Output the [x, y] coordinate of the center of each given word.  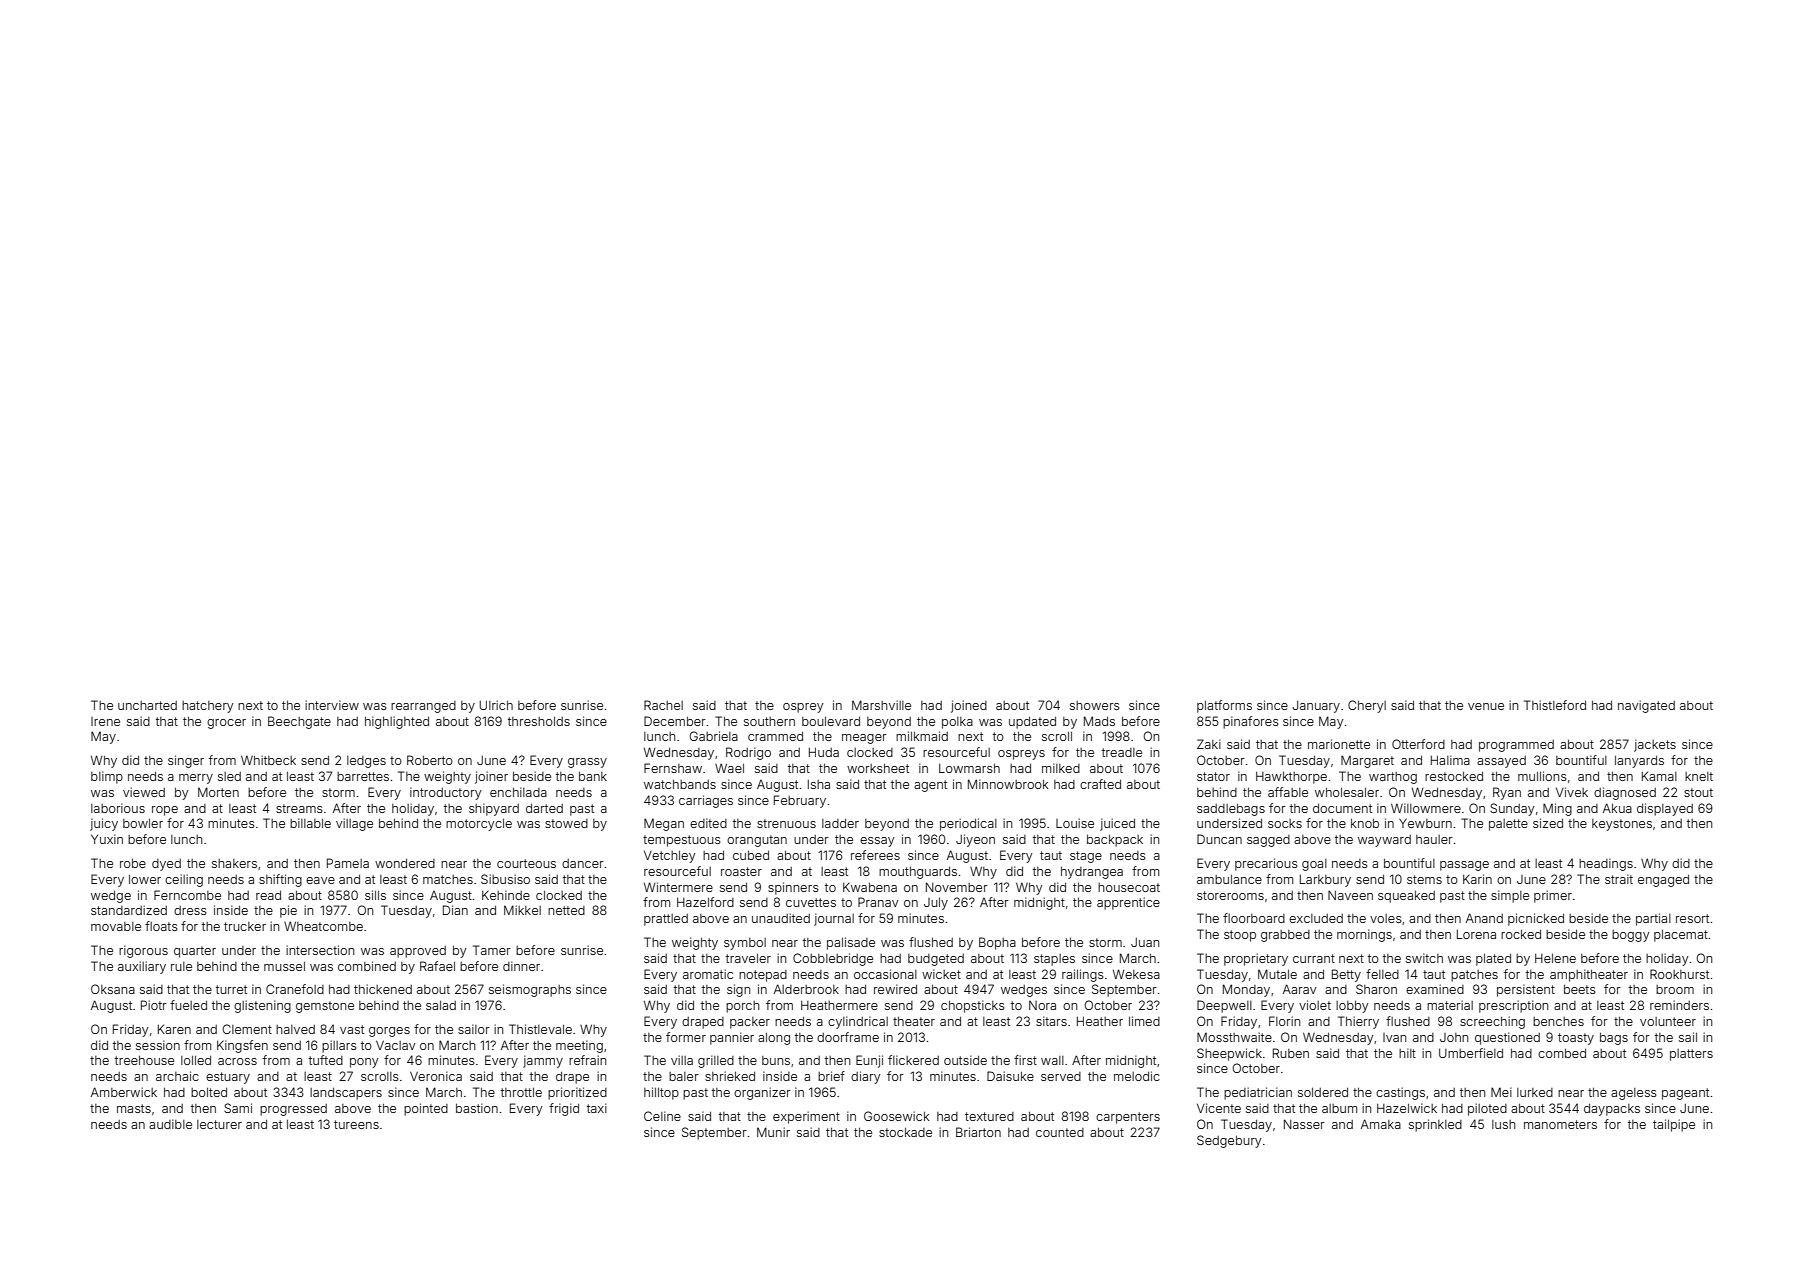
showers [1095, 705]
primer [1553, 896]
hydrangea [1092, 872]
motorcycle [479, 824]
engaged [1663, 880]
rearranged [423, 707]
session [158, 1045]
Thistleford [1555, 705]
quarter [195, 952]
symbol [745, 944]
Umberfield [1471, 1053]
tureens [356, 1124]
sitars [1051, 1021]
